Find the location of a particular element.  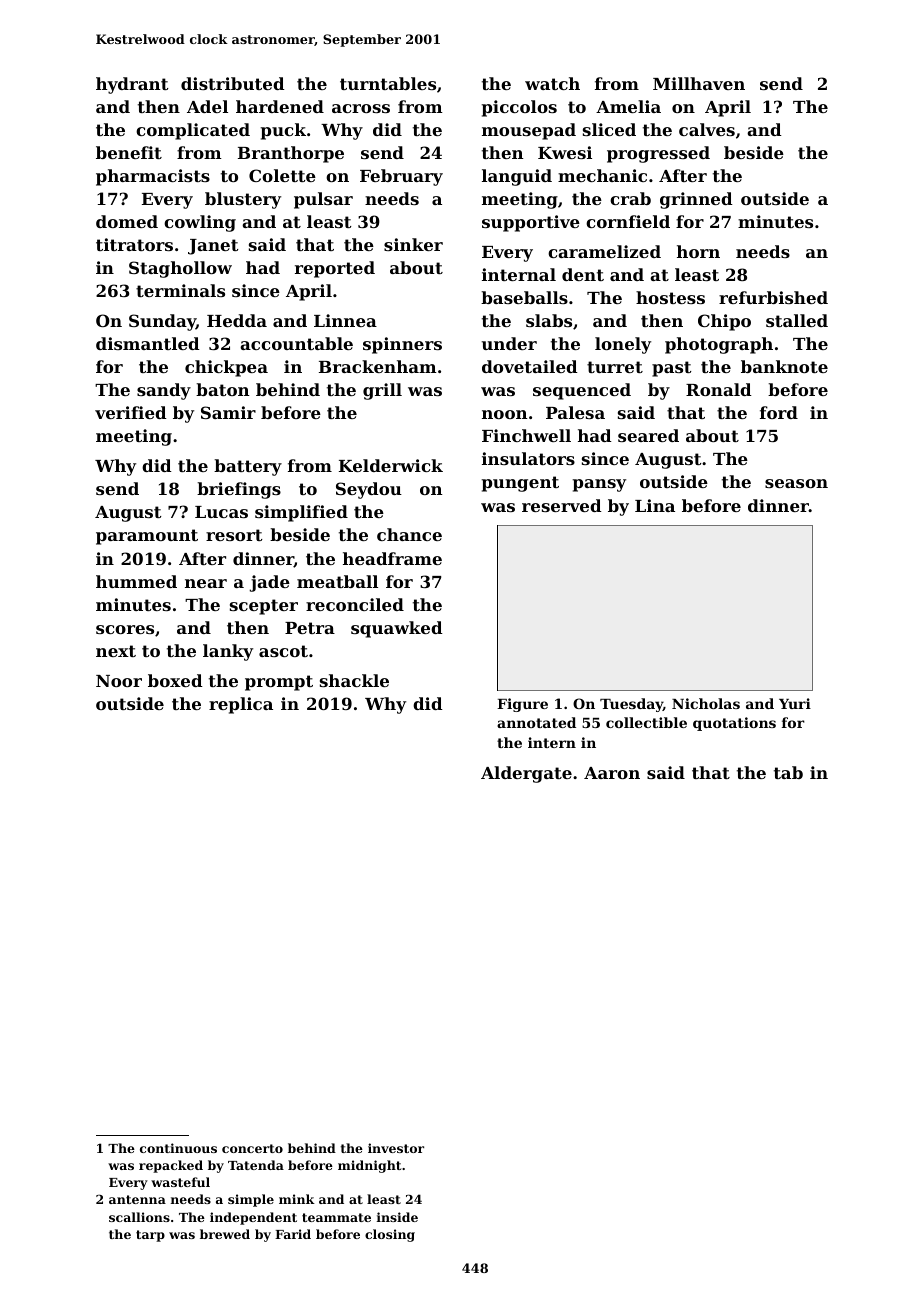

antenna is located at coordinates (137, 1199).
